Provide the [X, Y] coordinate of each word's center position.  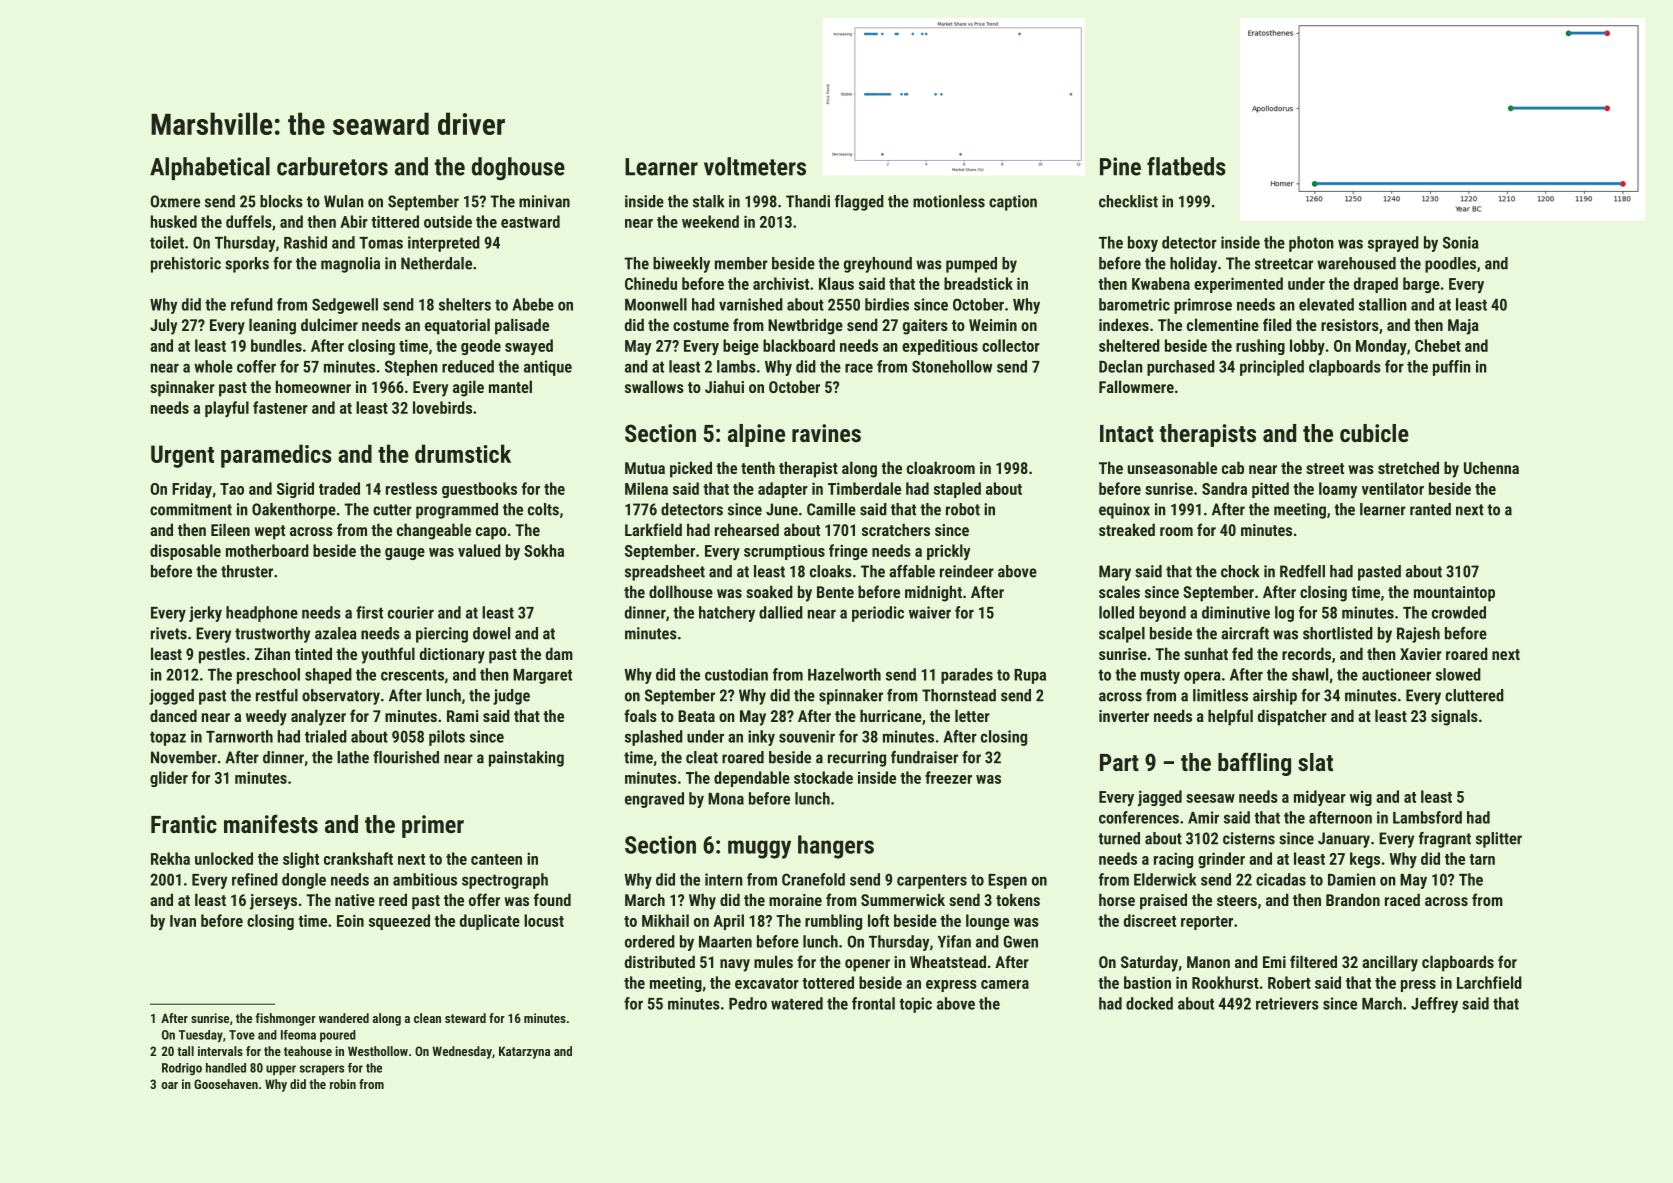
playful [227, 409]
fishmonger [286, 1019]
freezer [948, 777]
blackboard [799, 345]
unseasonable [1172, 467]
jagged [1160, 798]
